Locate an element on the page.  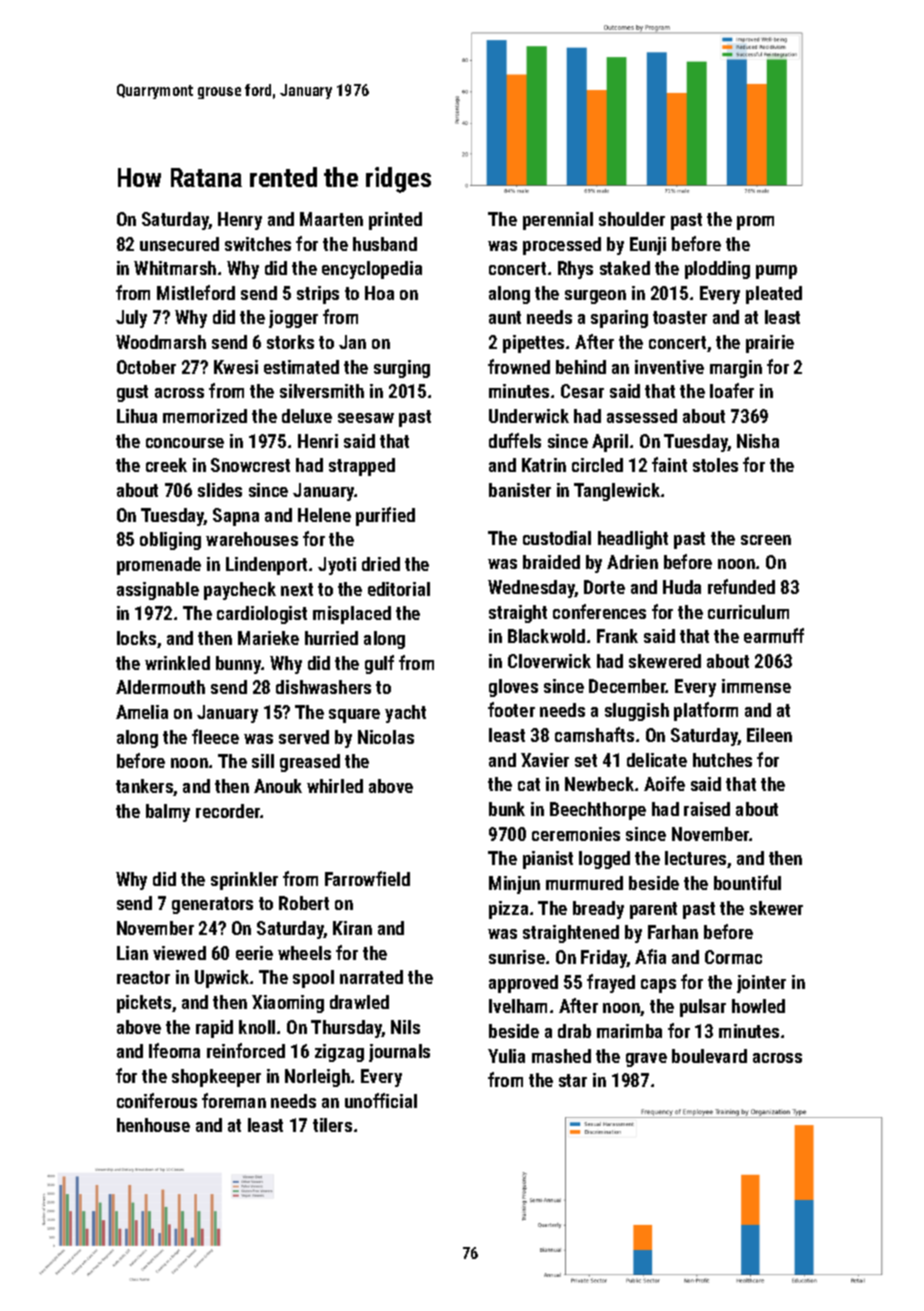
strapped is located at coordinates (362, 467).
